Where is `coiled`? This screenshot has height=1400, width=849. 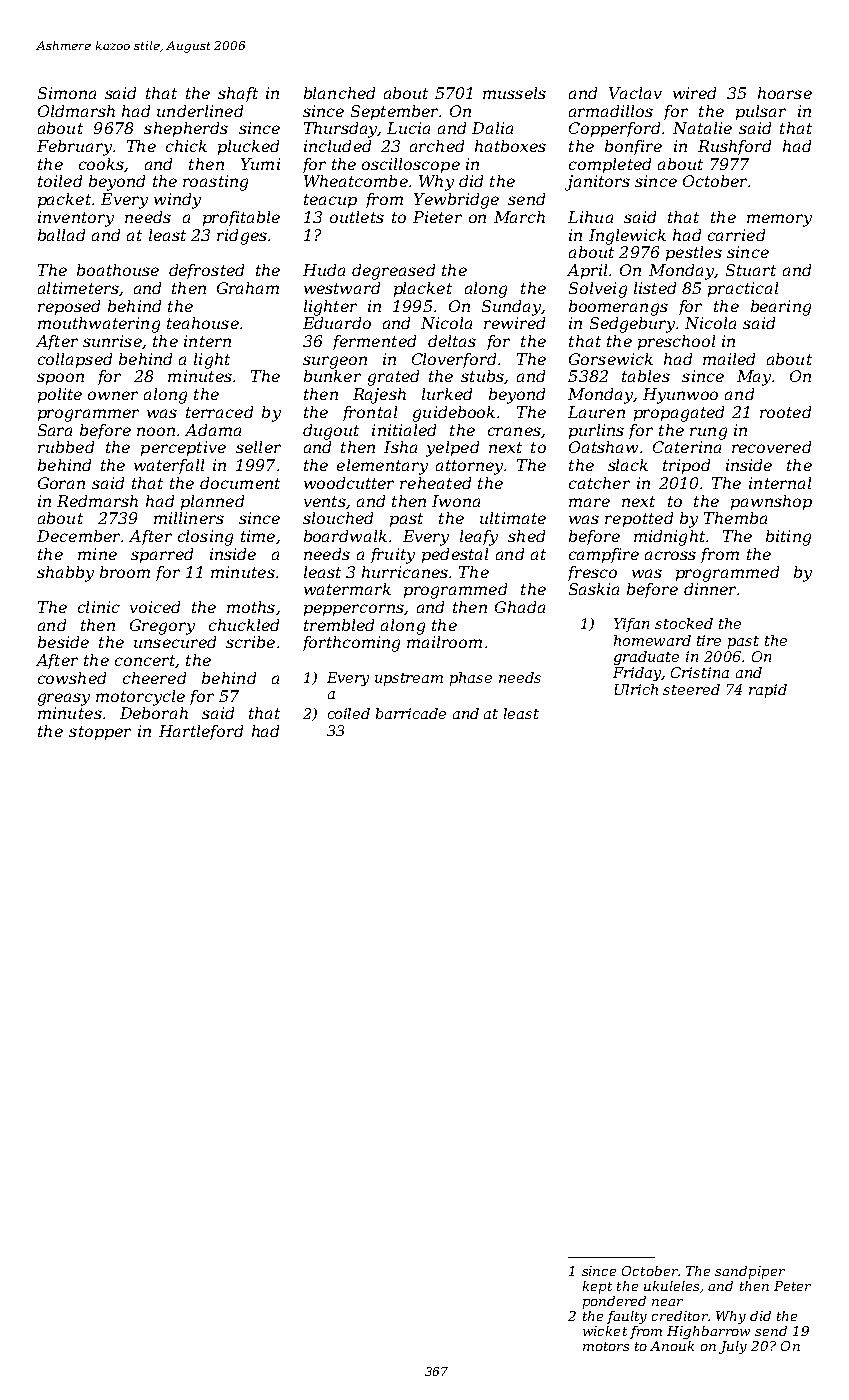 coiled is located at coordinates (349, 713).
